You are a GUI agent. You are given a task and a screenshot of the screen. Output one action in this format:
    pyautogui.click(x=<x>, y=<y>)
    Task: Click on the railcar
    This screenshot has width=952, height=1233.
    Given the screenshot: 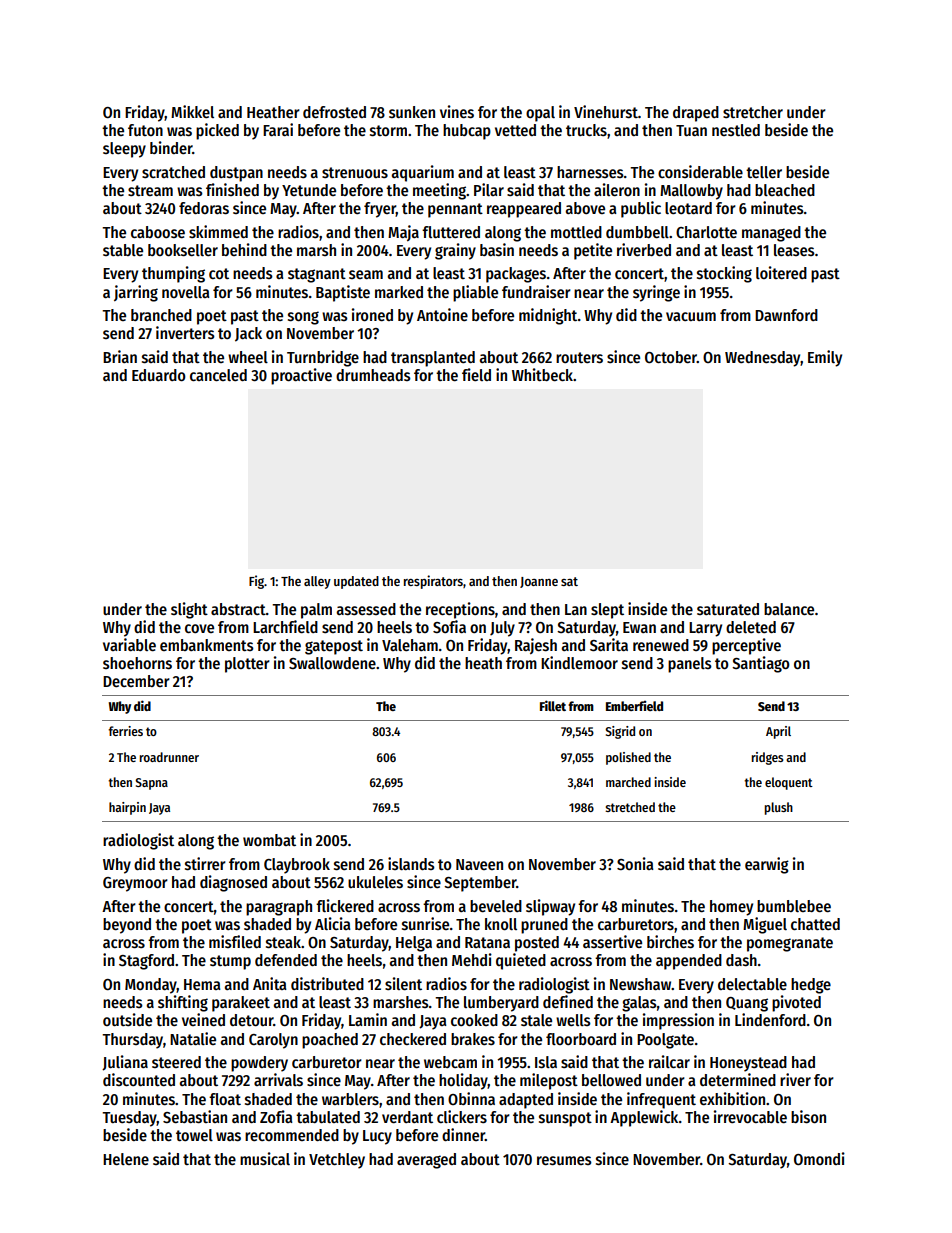 What is the action you would take?
    pyautogui.click(x=669, y=1061)
